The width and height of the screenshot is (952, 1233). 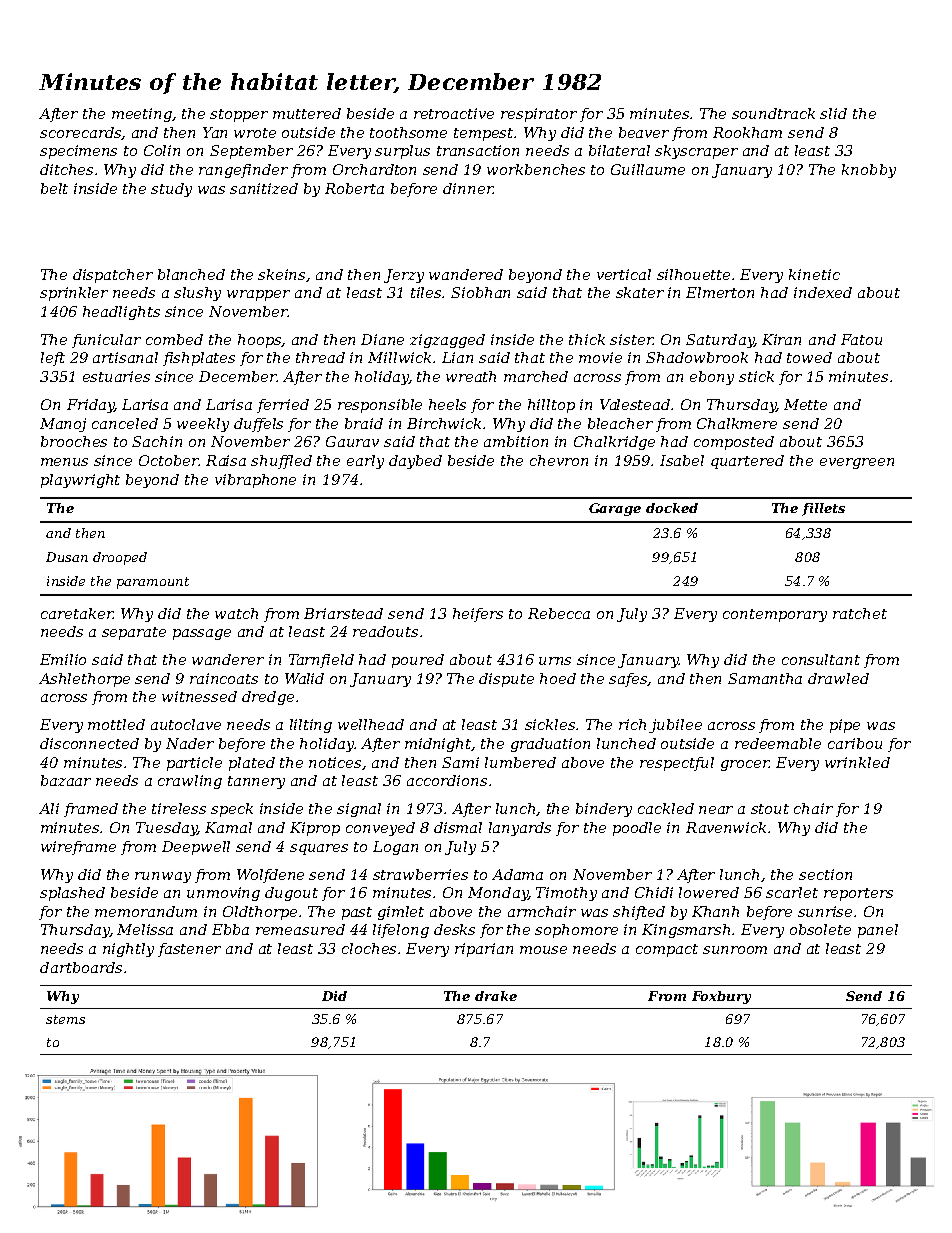 What do you see at coordinates (637, 829) in the screenshot?
I see `poodle` at bounding box center [637, 829].
